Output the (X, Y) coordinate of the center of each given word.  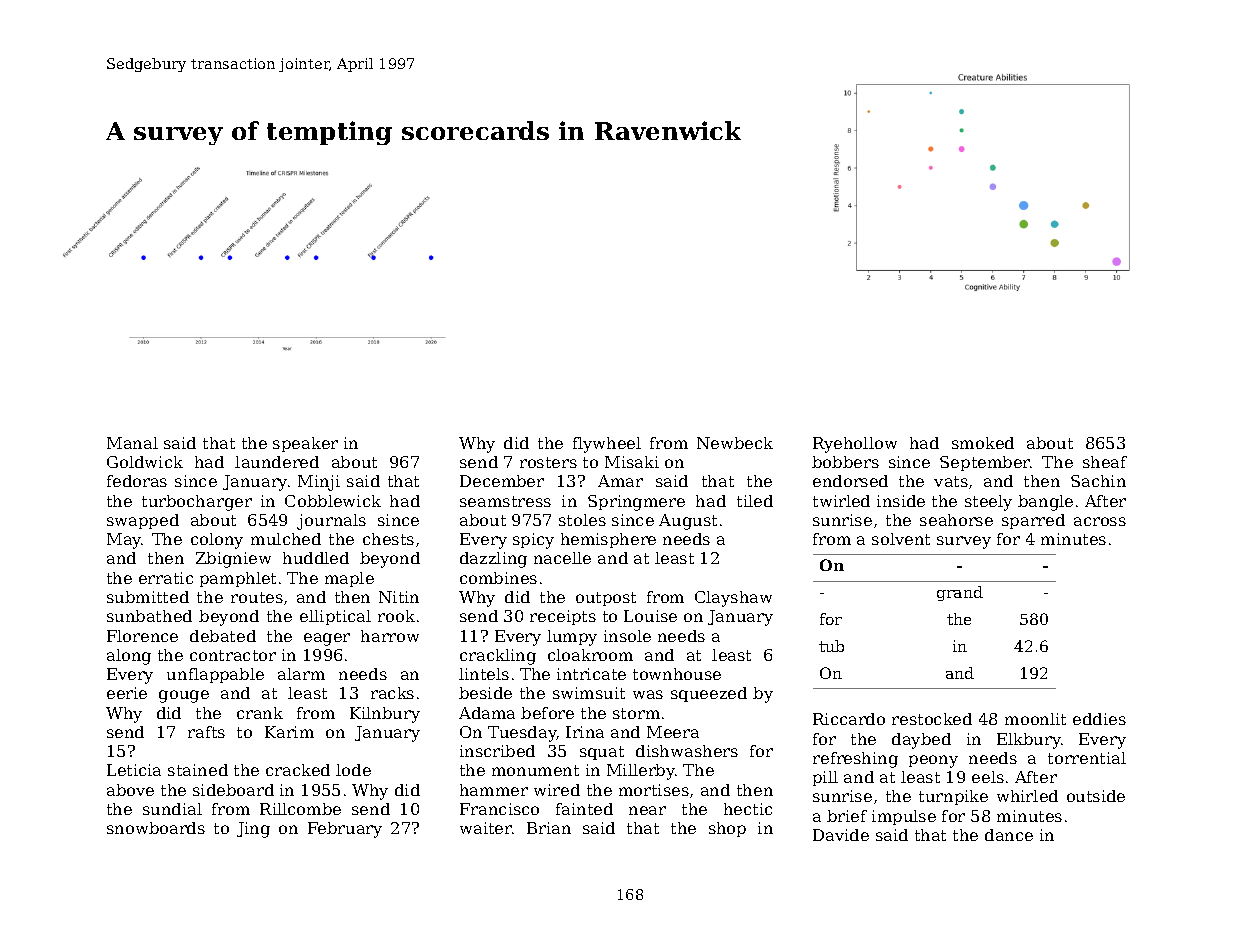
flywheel (607, 445)
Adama (487, 713)
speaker (305, 444)
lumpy (572, 638)
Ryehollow (855, 445)
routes (257, 597)
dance (1009, 835)
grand (960, 593)
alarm (301, 674)
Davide (841, 835)
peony (933, 761)
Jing (253, 830)
